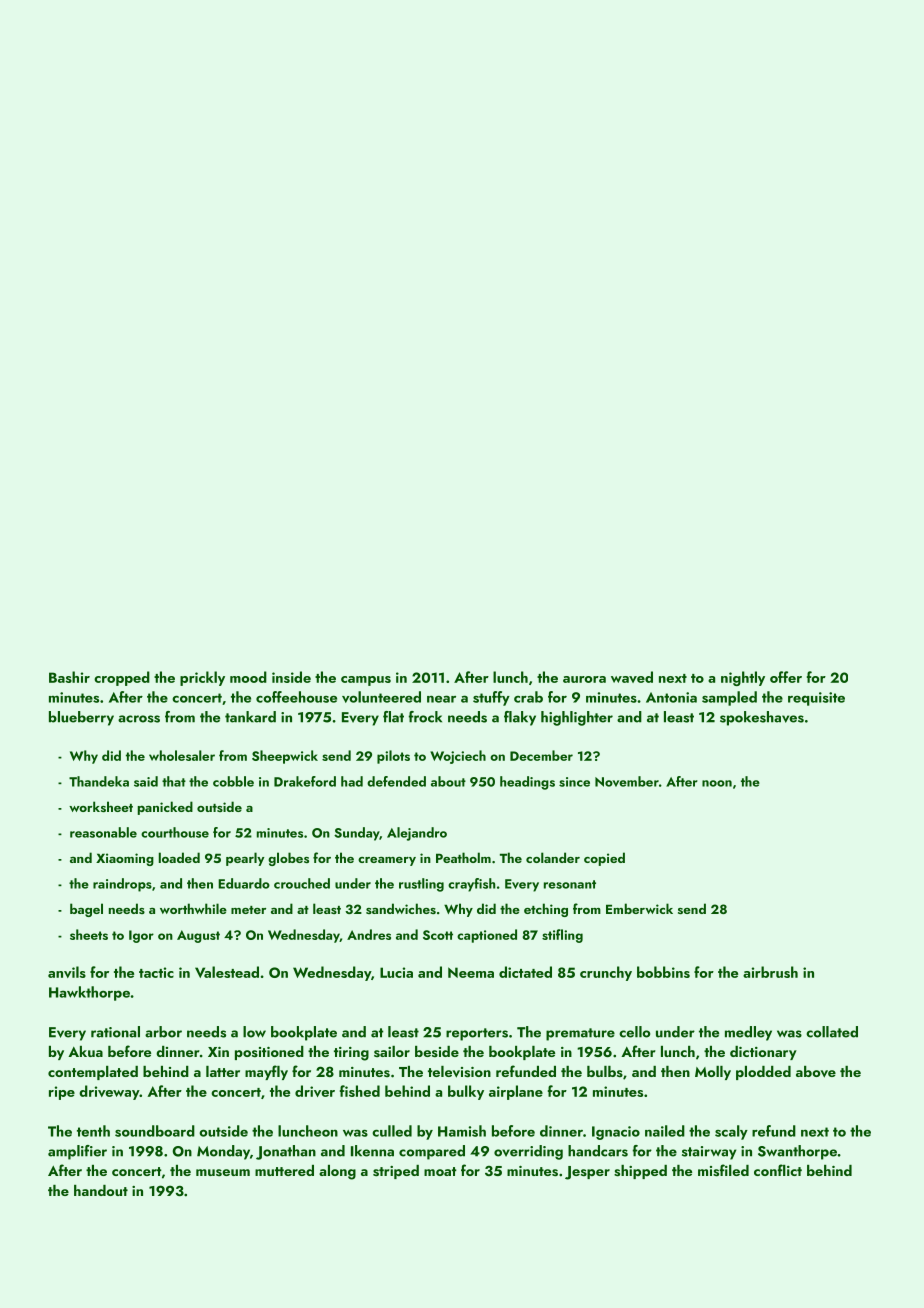  Describe the element at coordinates (639, 908) in the document. I see `Emberwick` at that location.
